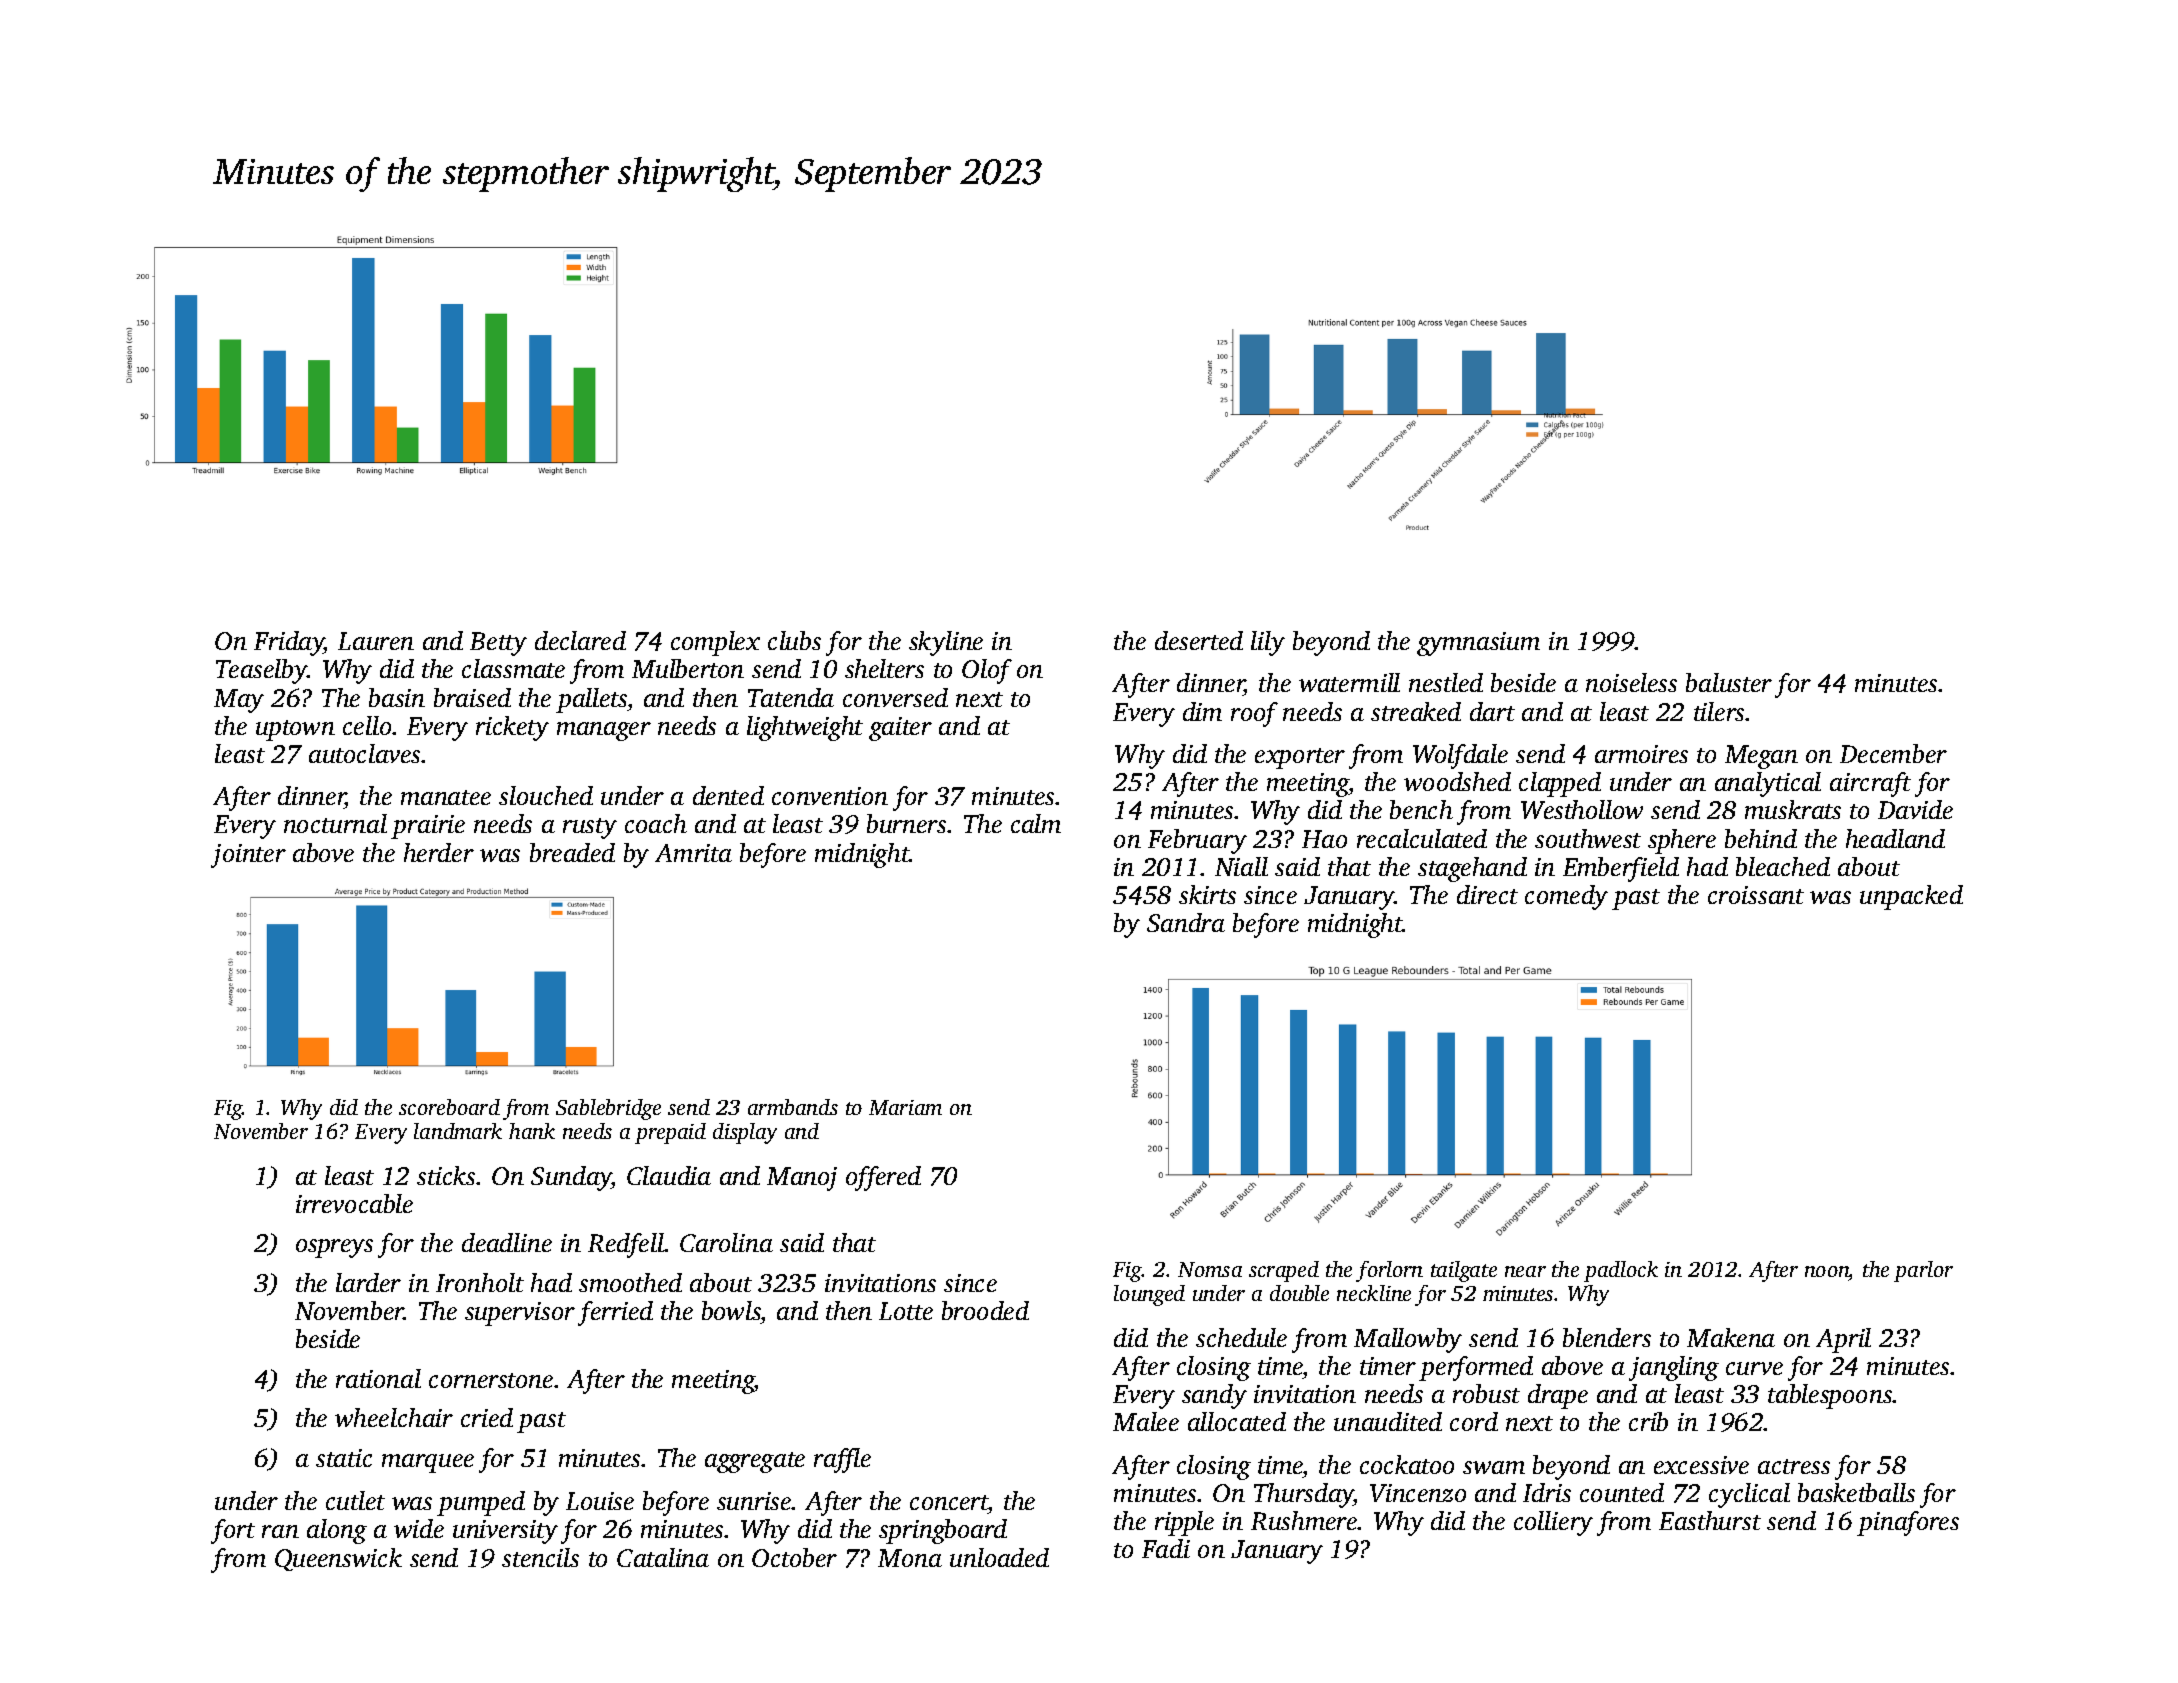 Image resolution: width=2178 pixels, height=1683 pixels. Describe the element at coordinates (338, 1559) in the screenshot. I see `Queenswick` at that location.
